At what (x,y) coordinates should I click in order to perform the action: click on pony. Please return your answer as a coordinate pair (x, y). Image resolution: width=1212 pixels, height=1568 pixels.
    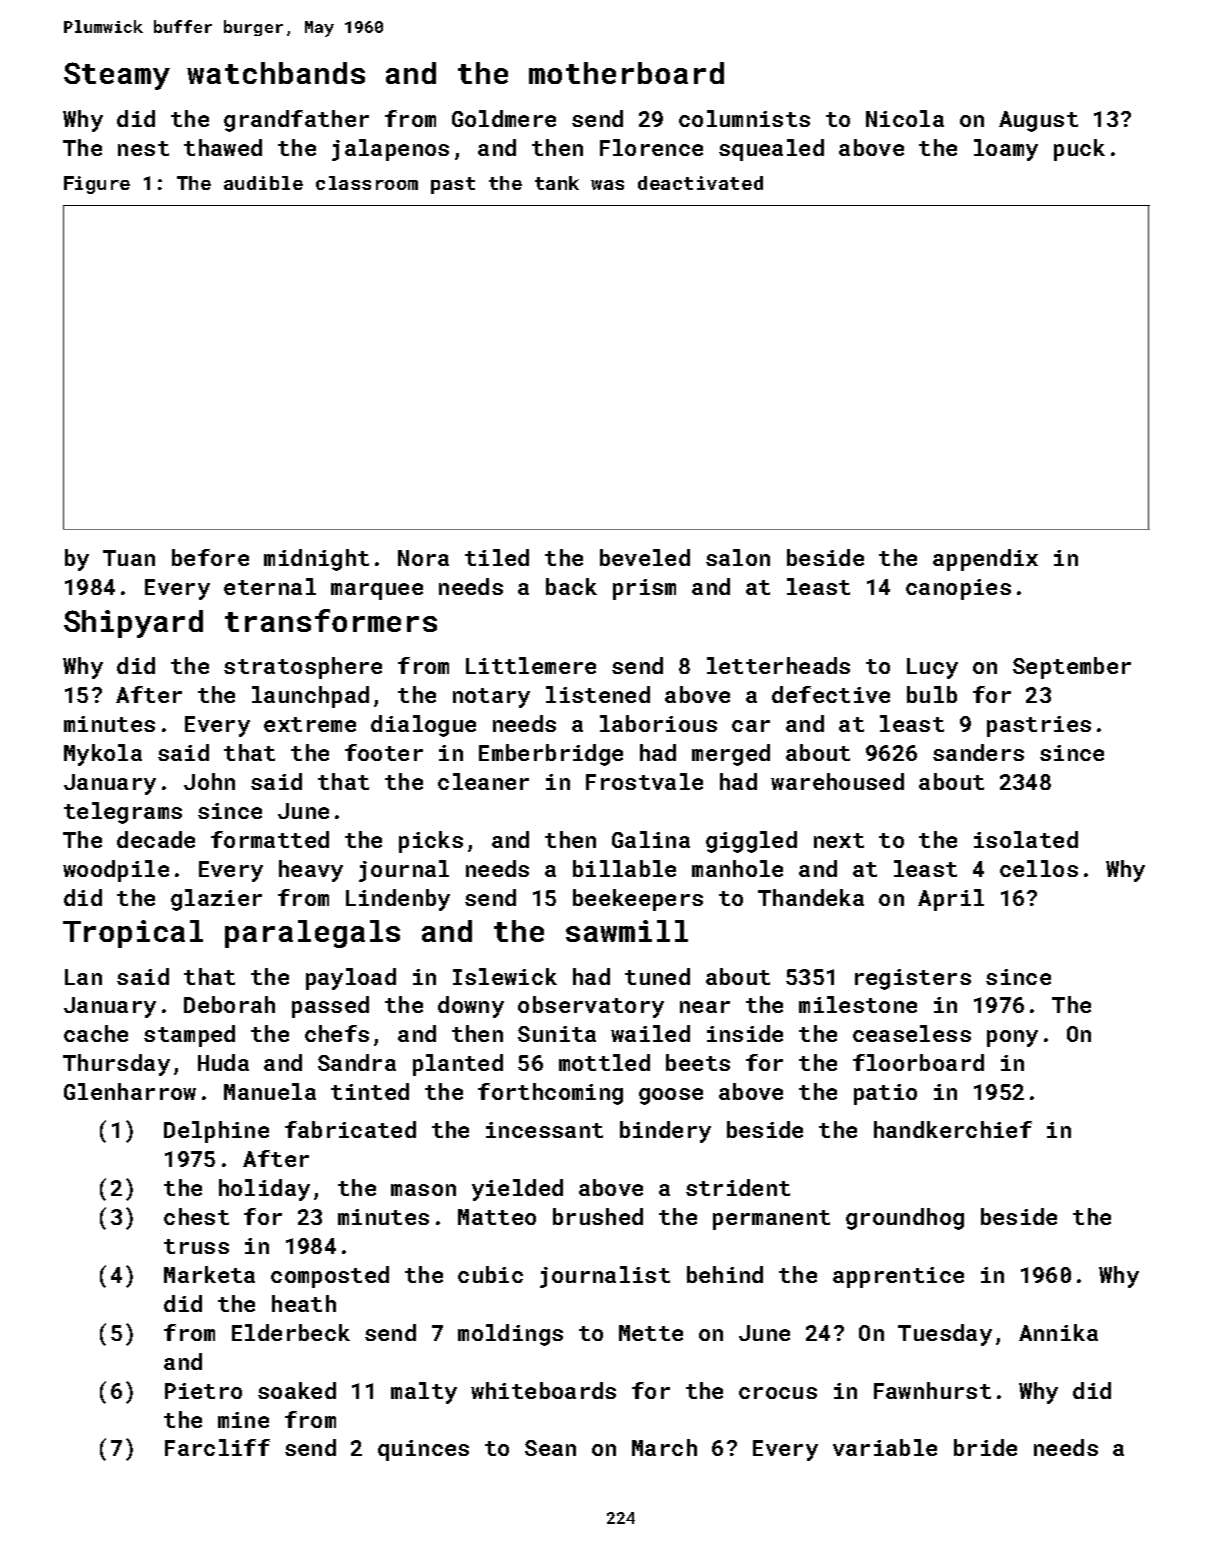
    Looking at the image, I should click on (1012, 1038).
